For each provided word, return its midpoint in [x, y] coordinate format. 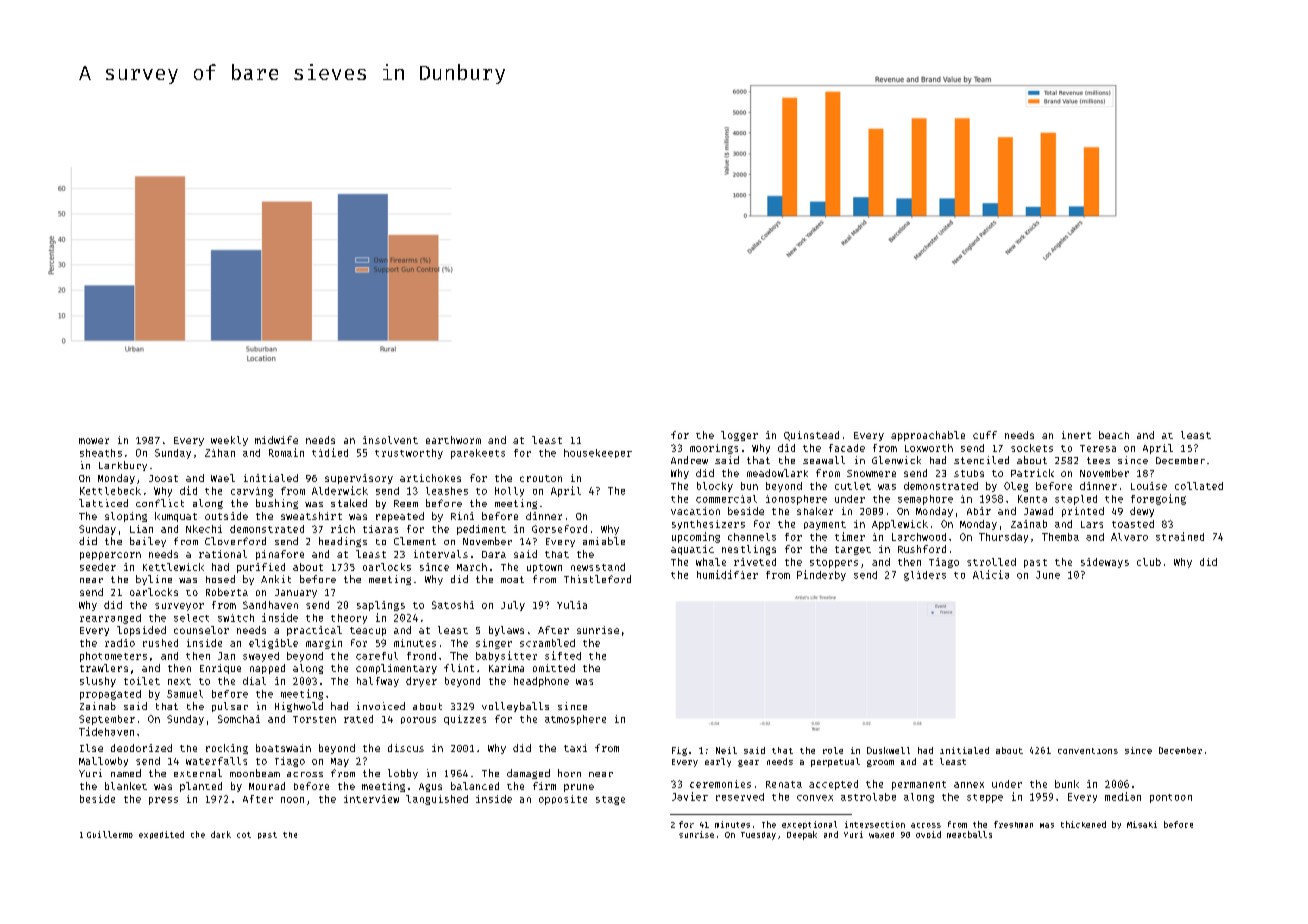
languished [437, 800]
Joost [163, 478]
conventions [1088, 751]
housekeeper [598, 453]
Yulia [572, 605]
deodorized [141, 748]
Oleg [1016, 487]
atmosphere [575, 720]
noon [292, 800]
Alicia [991, 574]
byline [154, 580]
